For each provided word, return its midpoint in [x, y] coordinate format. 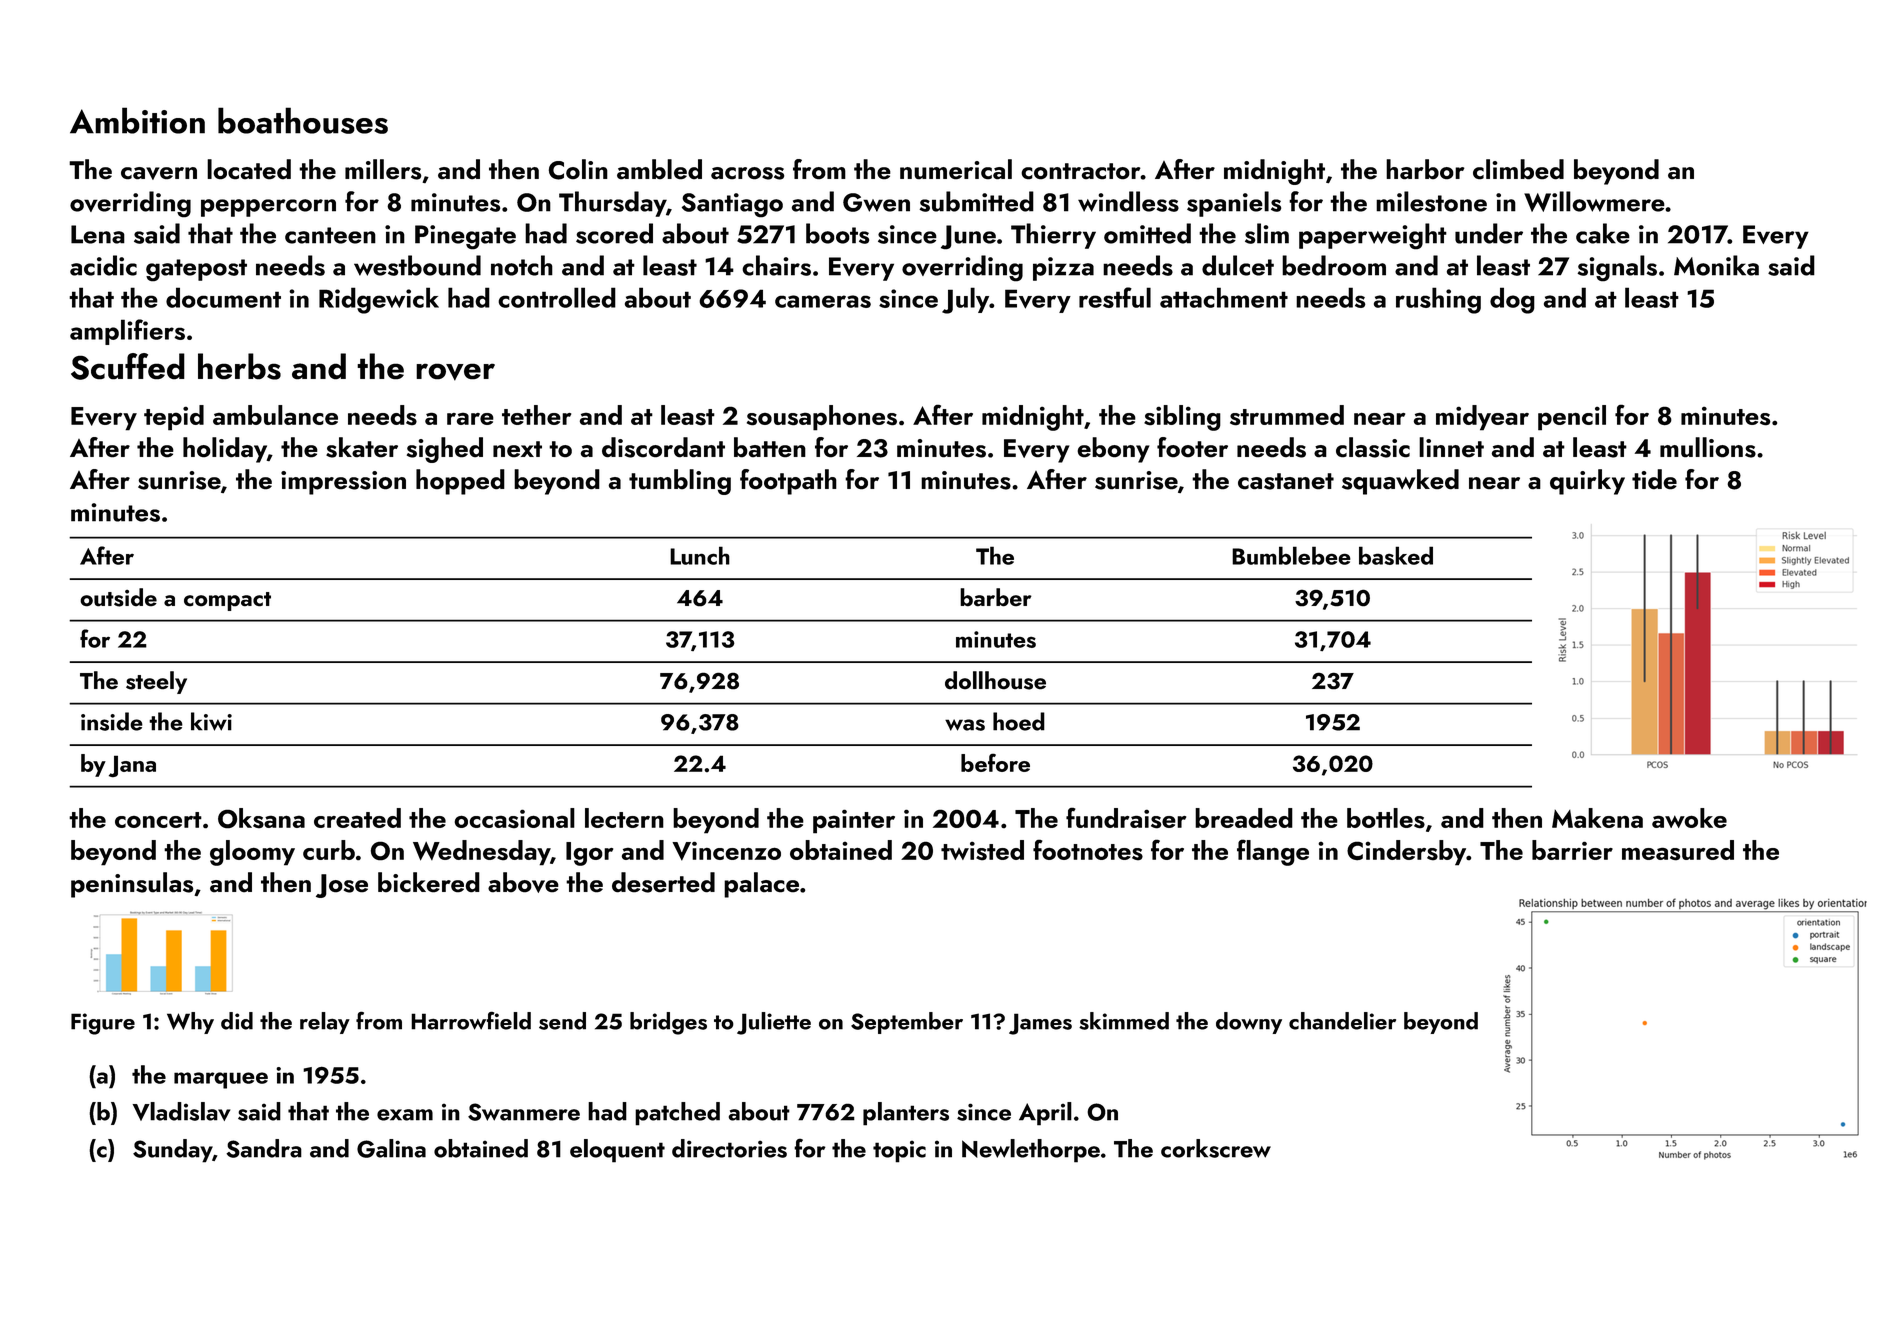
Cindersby [1407, 853]
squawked [1400, 482]
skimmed [1124, 1021]
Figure [103, 1024]
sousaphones [822, 418]
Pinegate [465, 237]
